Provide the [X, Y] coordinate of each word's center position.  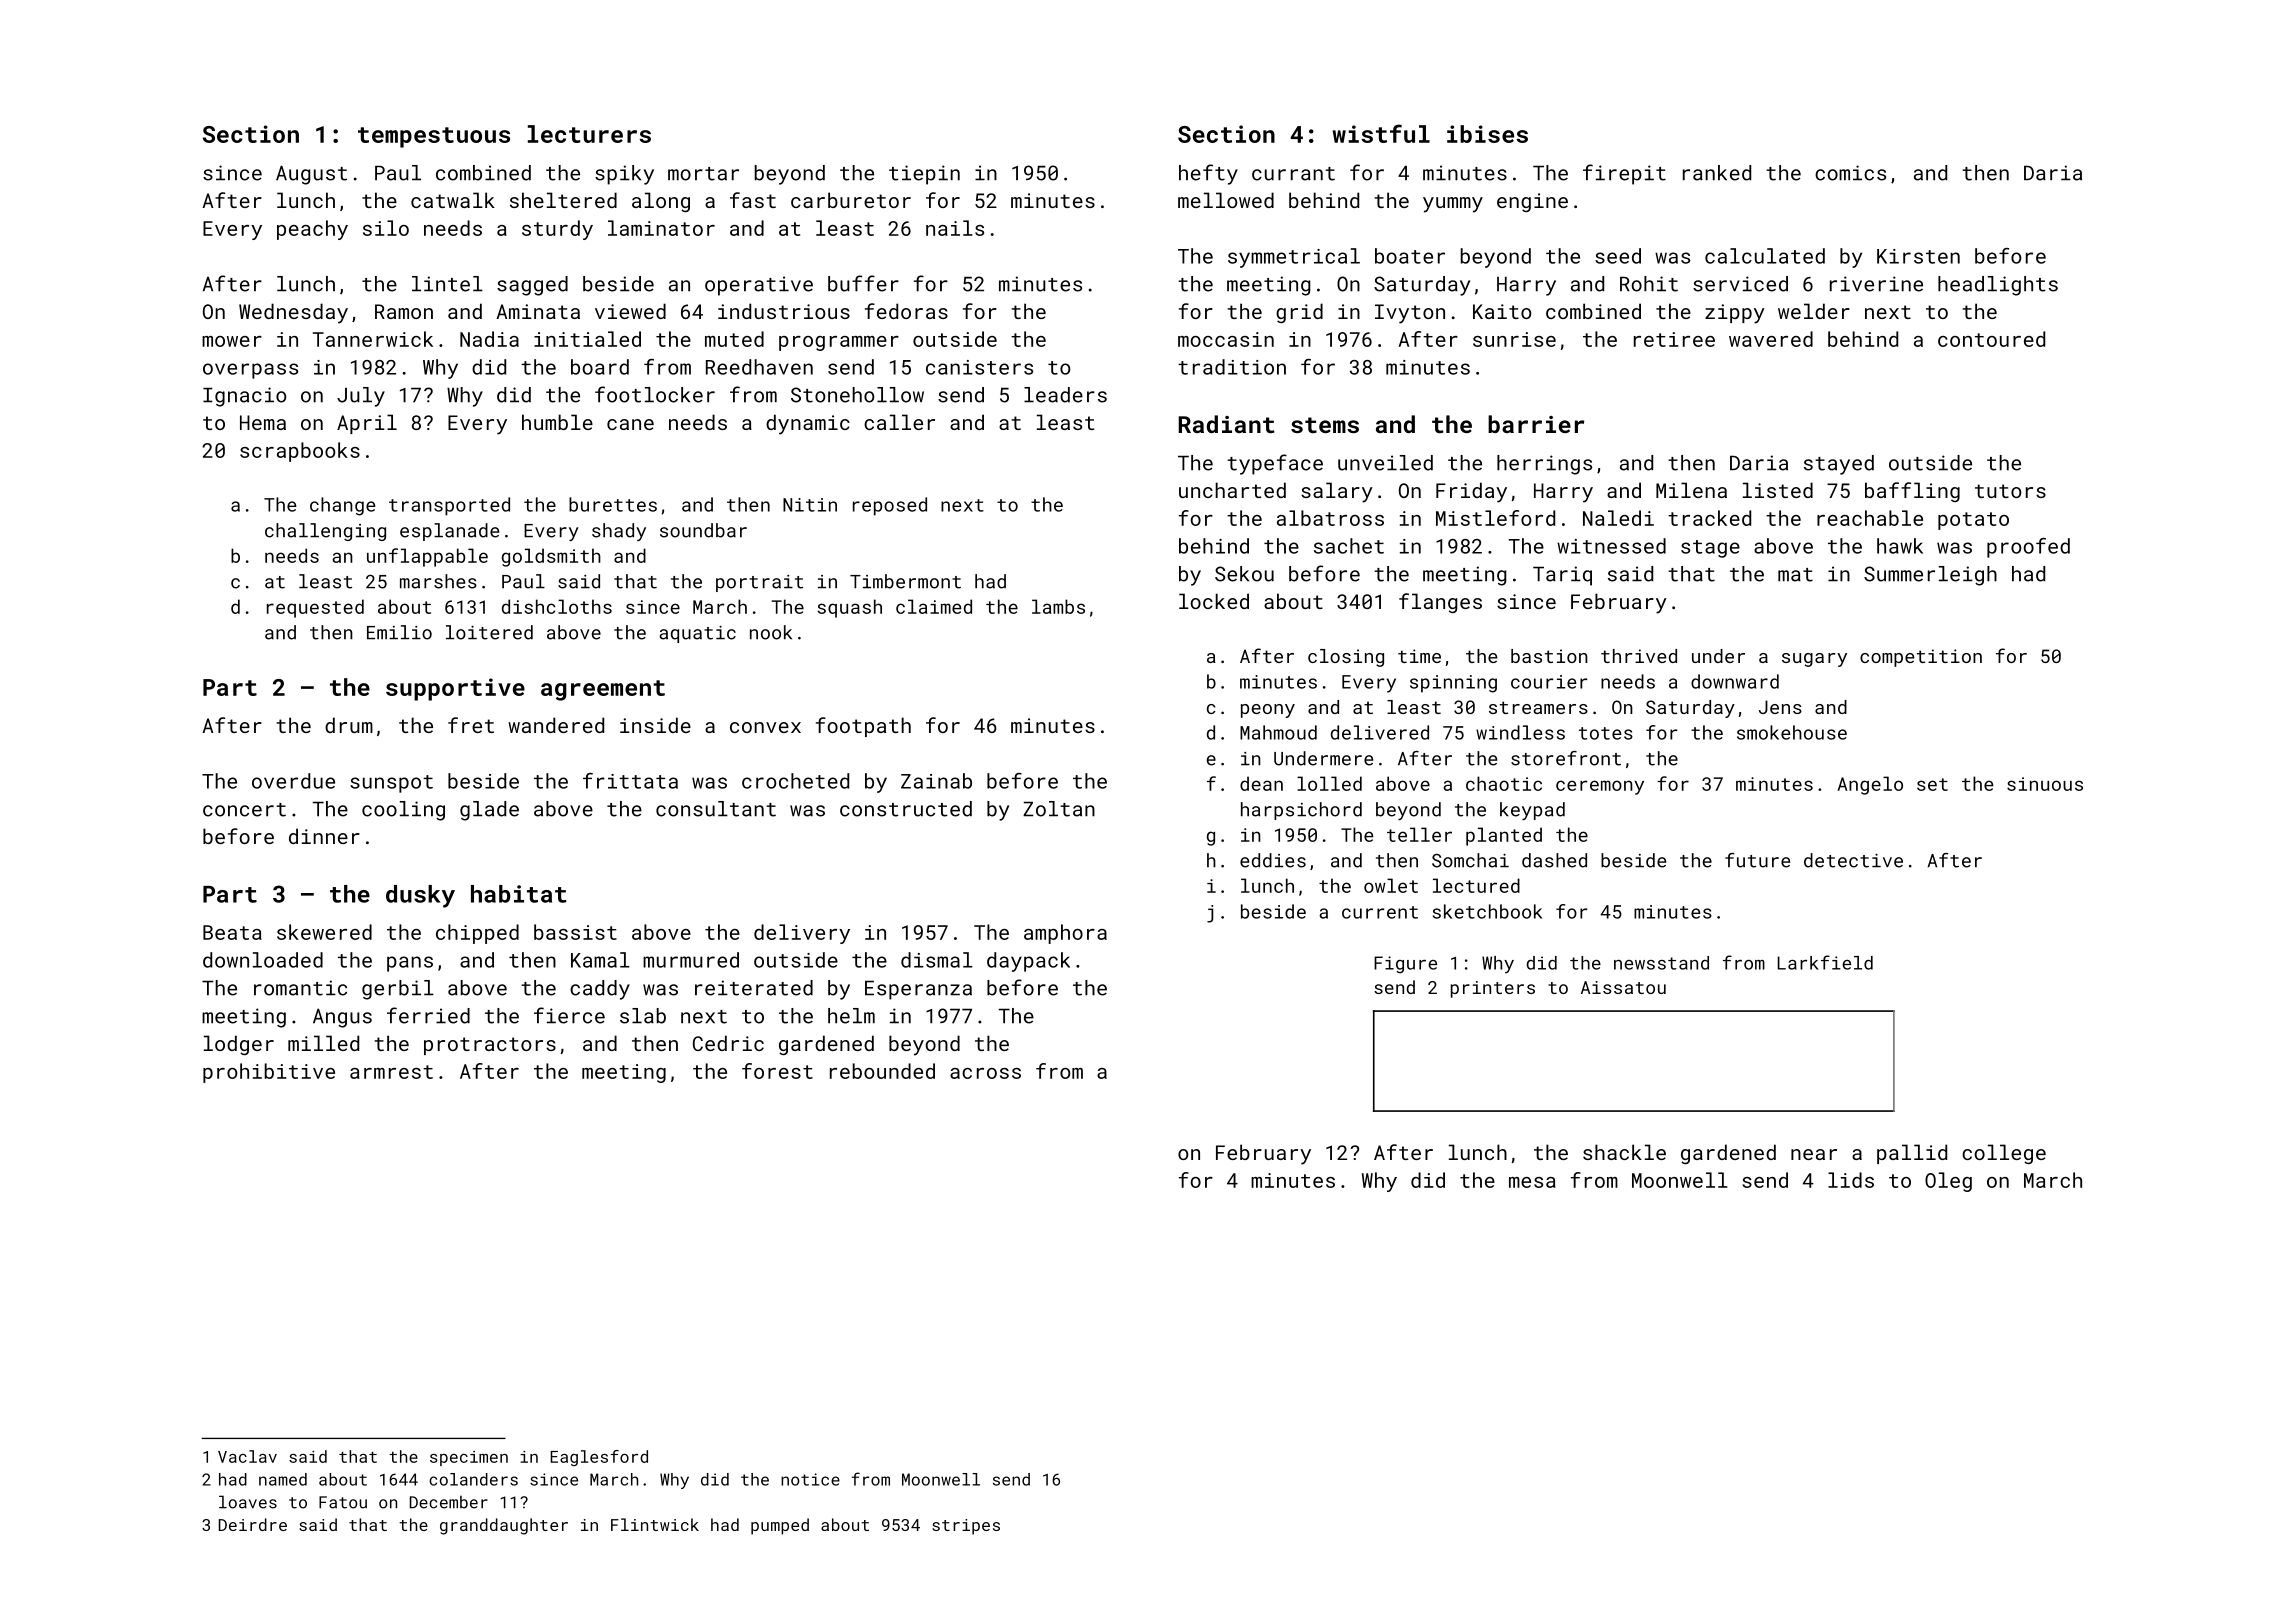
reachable [1870, 518]
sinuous [2045, 784]
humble [557, 422]
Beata [232, 932]
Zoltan [1059, 809]
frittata [630, 781]
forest [777, 1071]
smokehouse [1792, 732]
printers [1493, 989]
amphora [1065, 934]
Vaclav [247, 1456]
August [311, 175]
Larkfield [1825, 962]
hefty [1208, 174]
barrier [1536, 424]
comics [1850, 173]
